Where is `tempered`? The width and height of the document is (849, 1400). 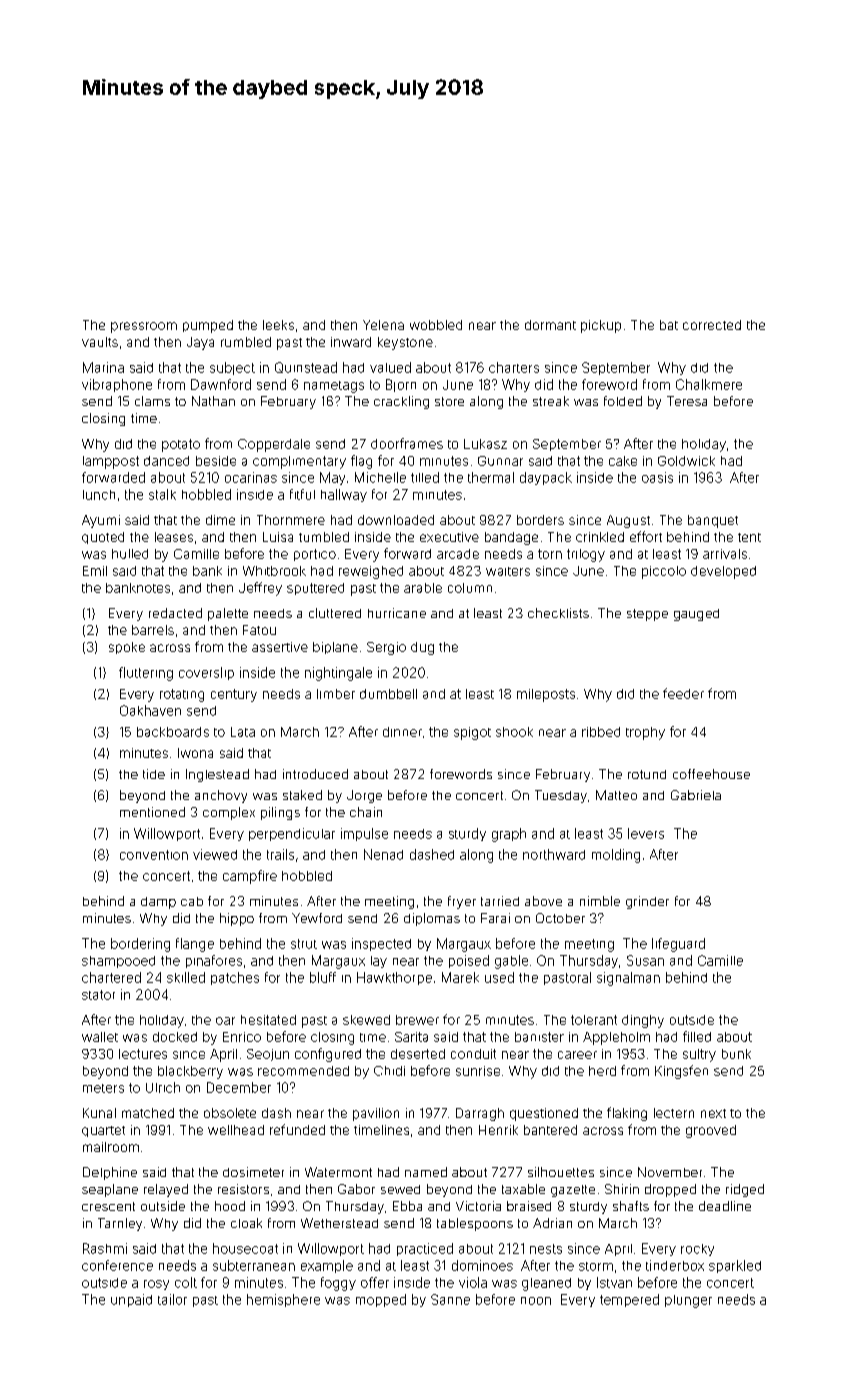 tempered is located at coordinates (629, 1300).
